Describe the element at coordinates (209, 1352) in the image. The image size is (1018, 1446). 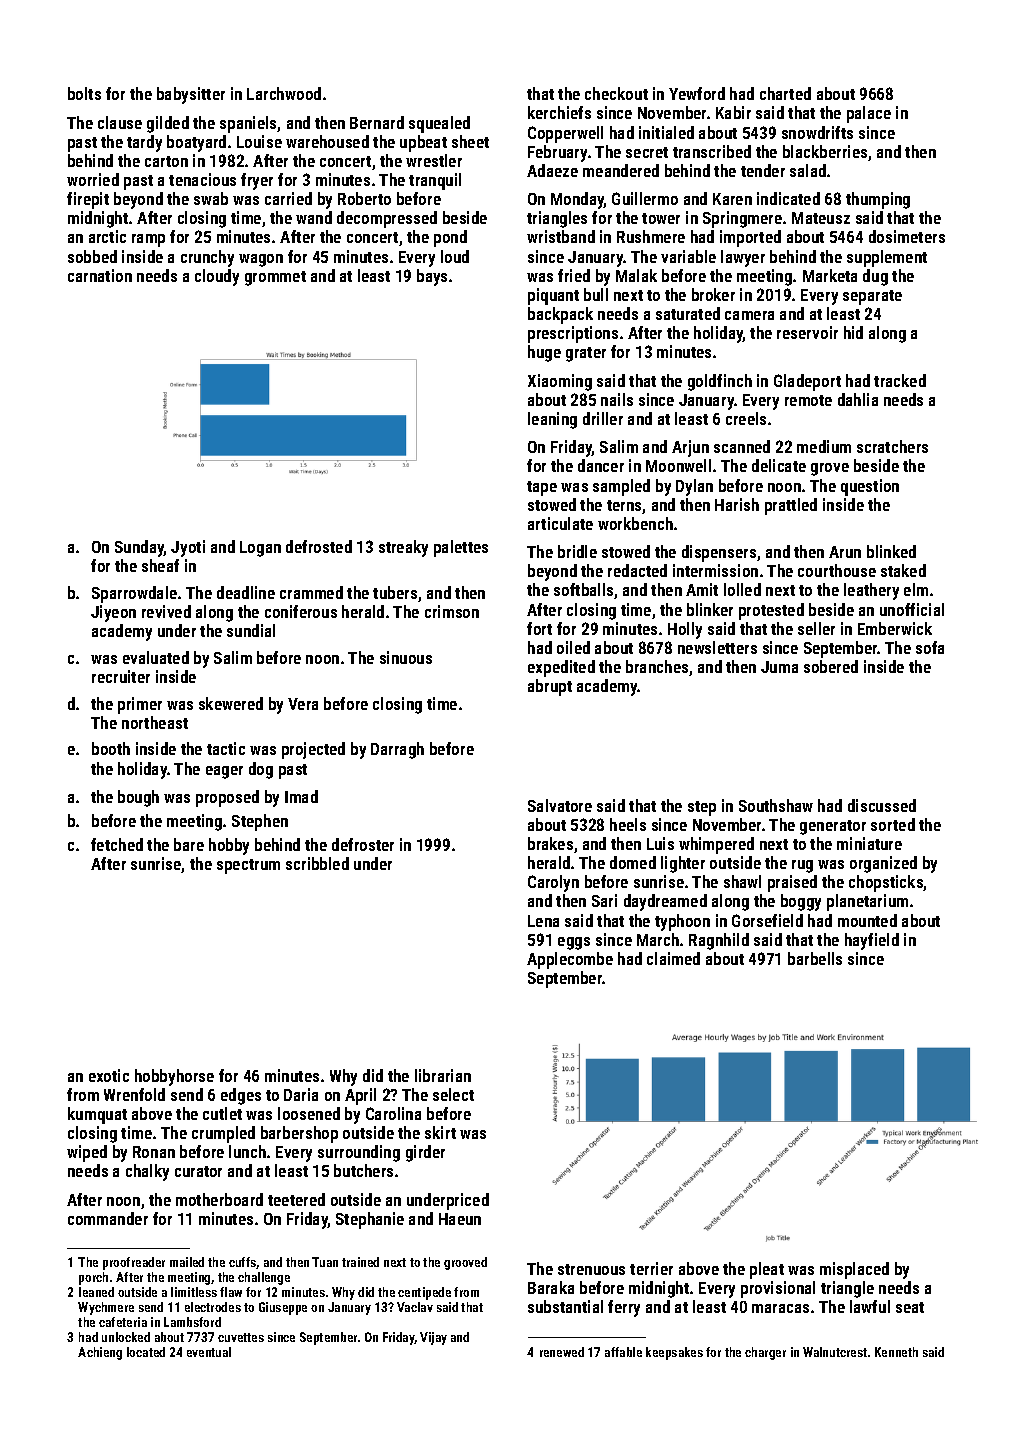
I see `eventual` at that location.
